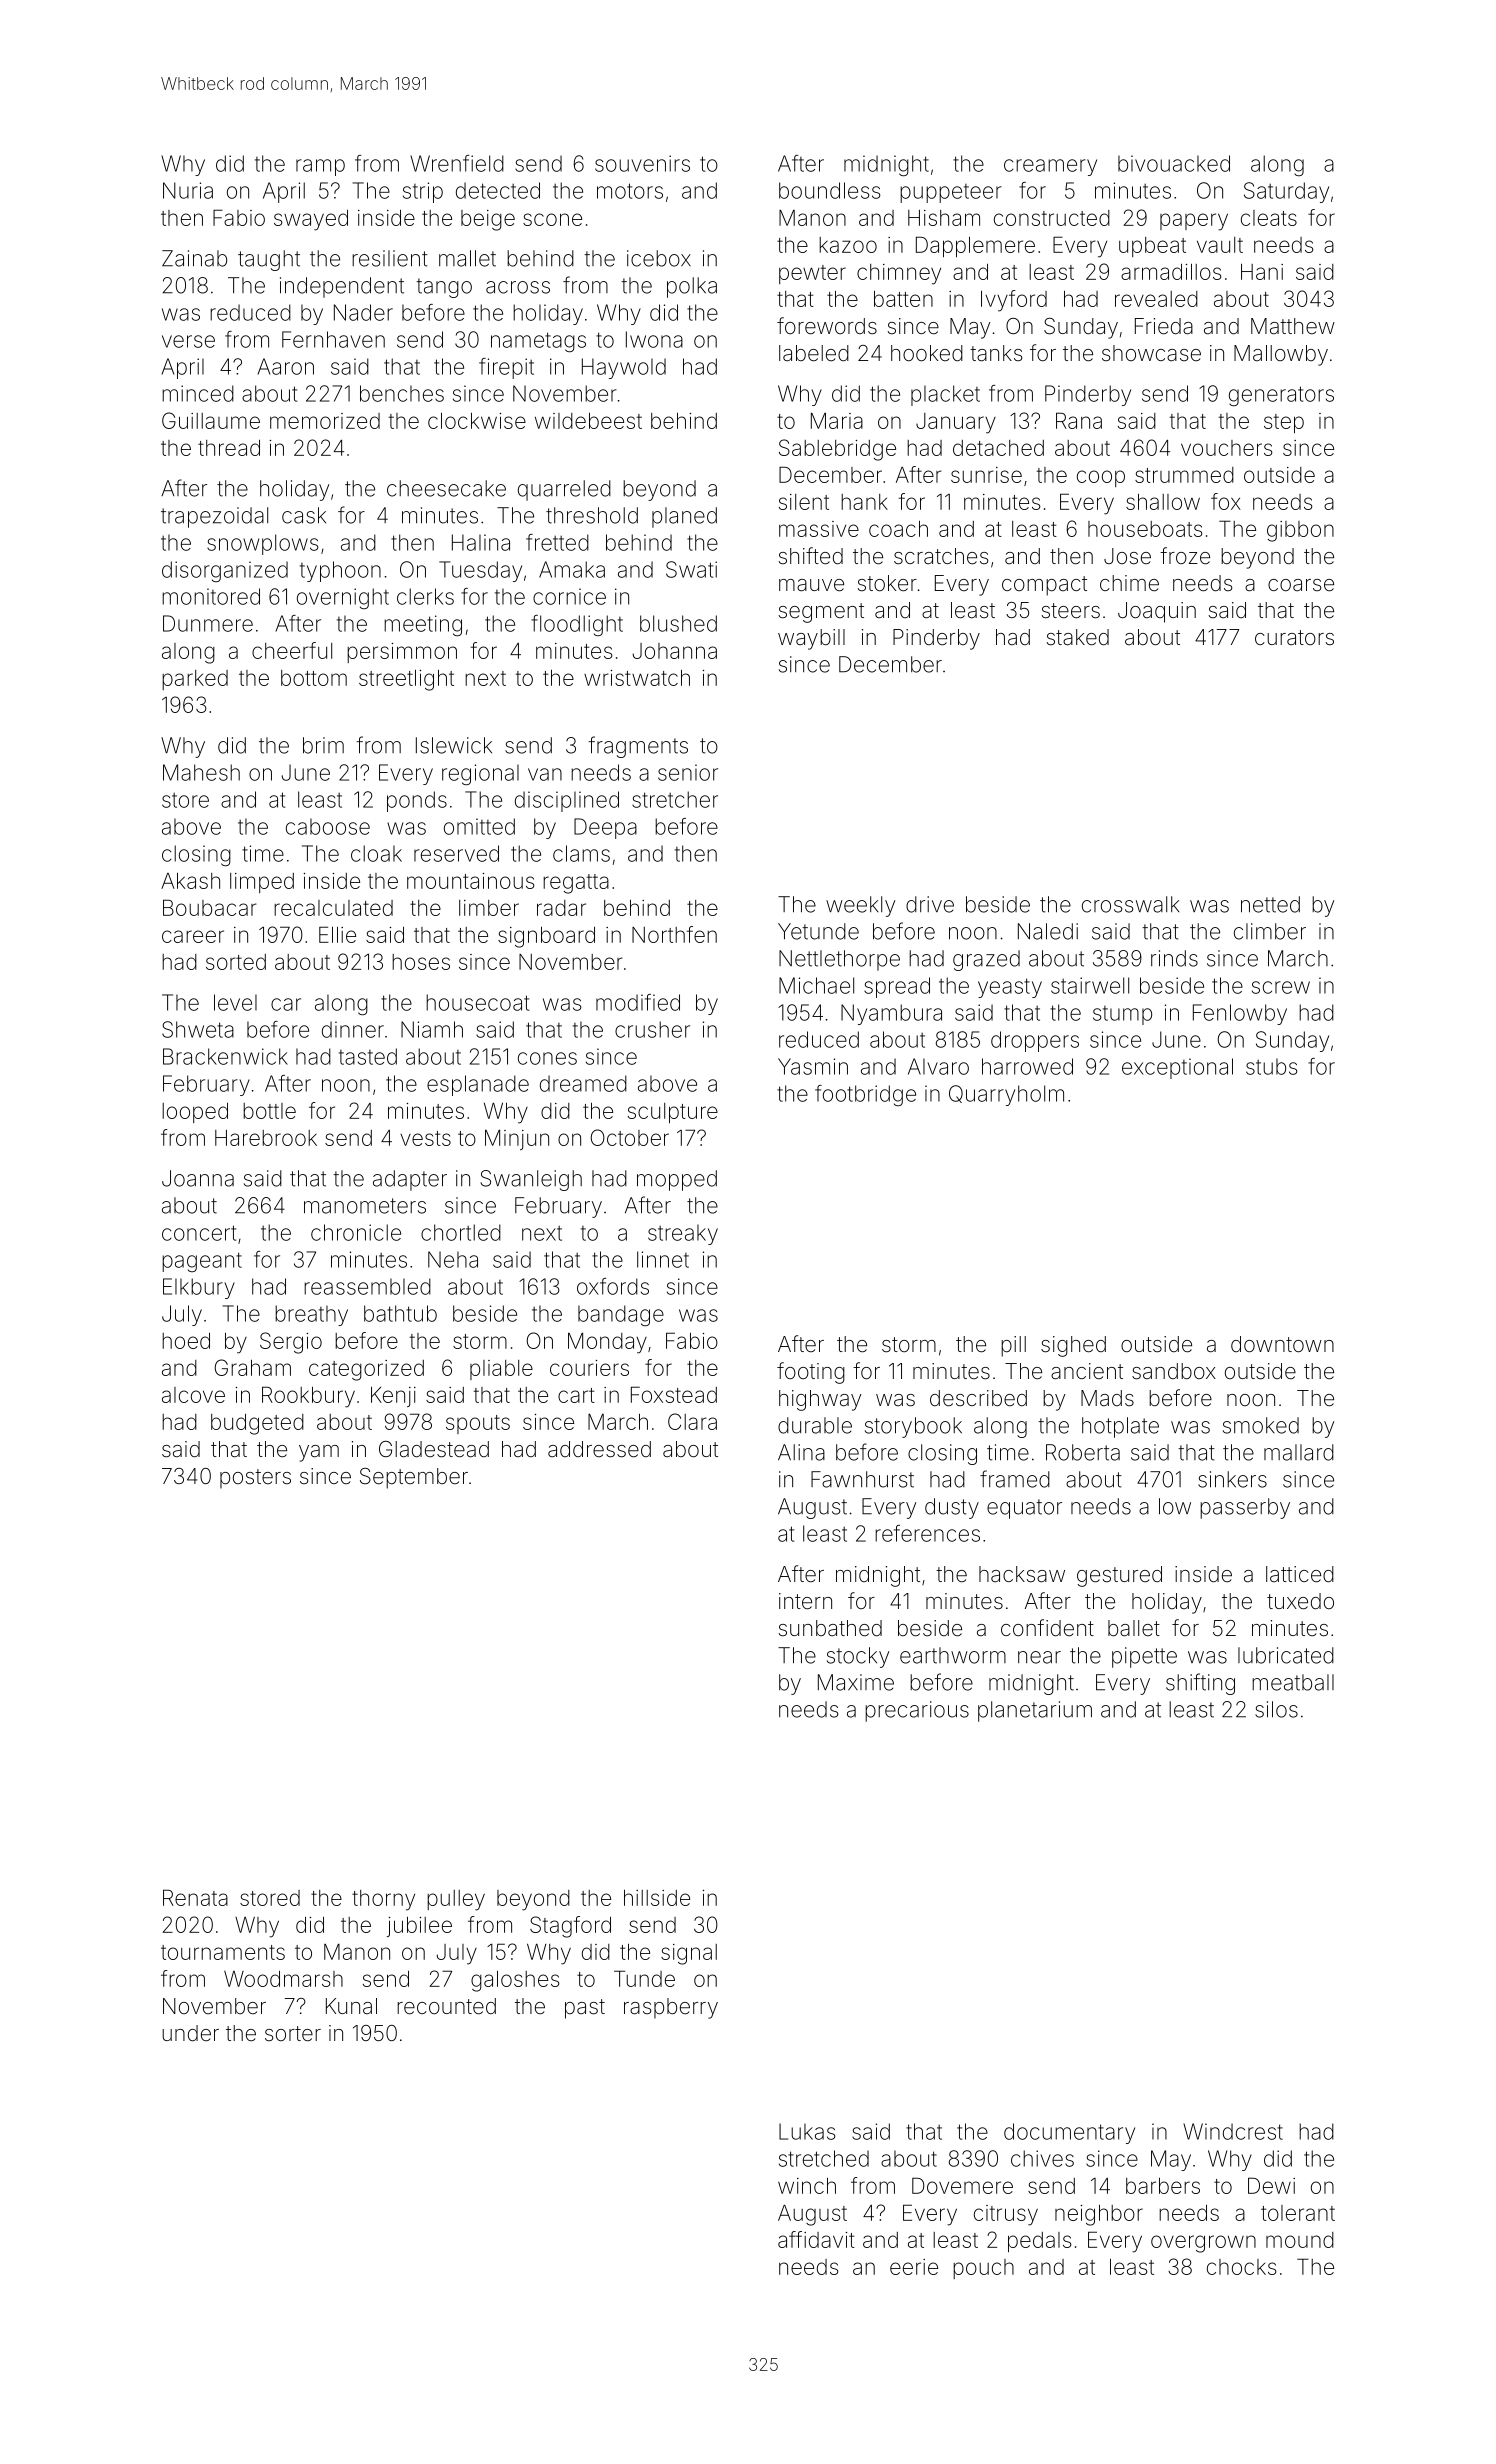  I want to click on winch, so click(807, 2186).
